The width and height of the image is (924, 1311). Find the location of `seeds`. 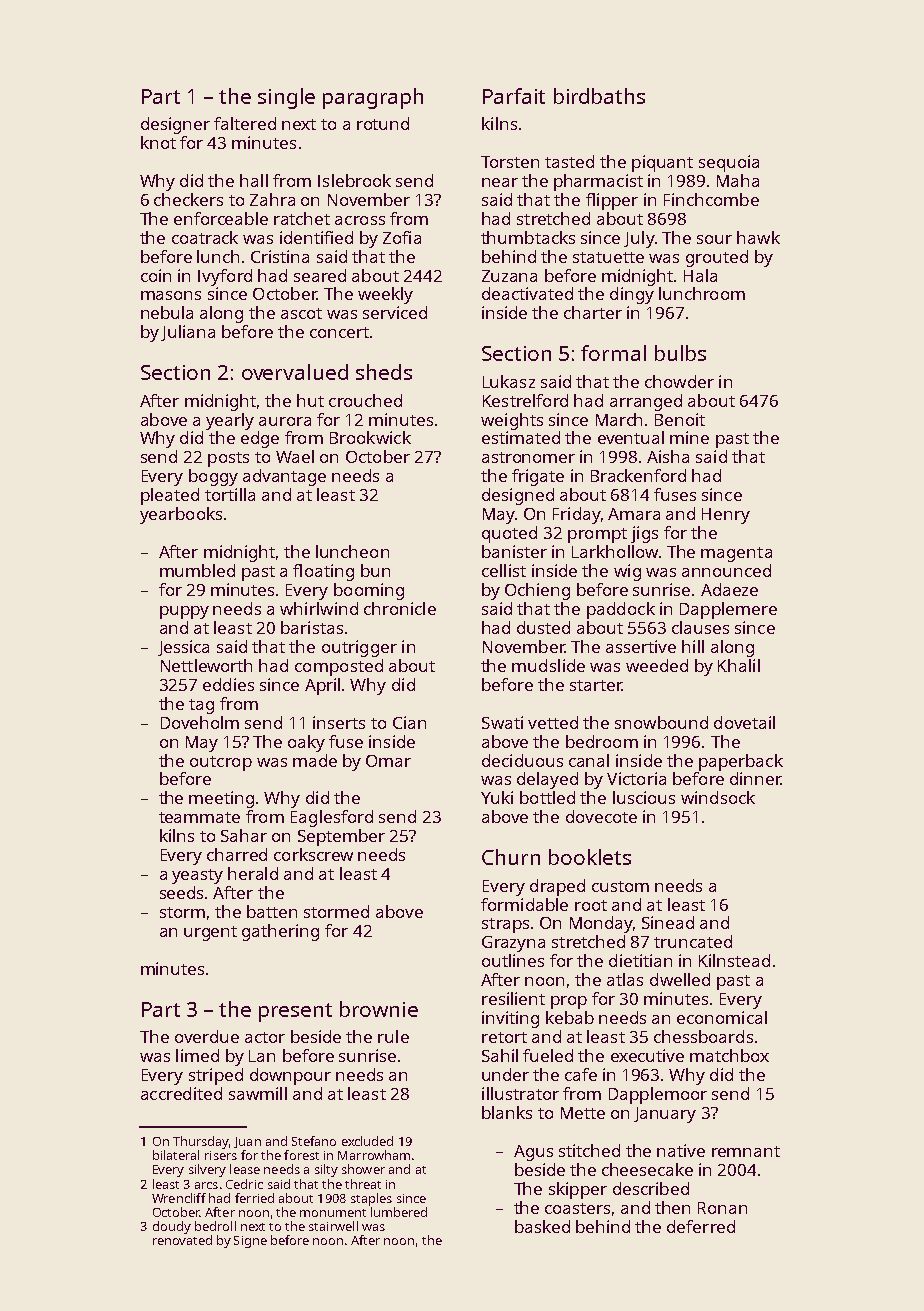

seeds is located at coordinates (181, 892).
